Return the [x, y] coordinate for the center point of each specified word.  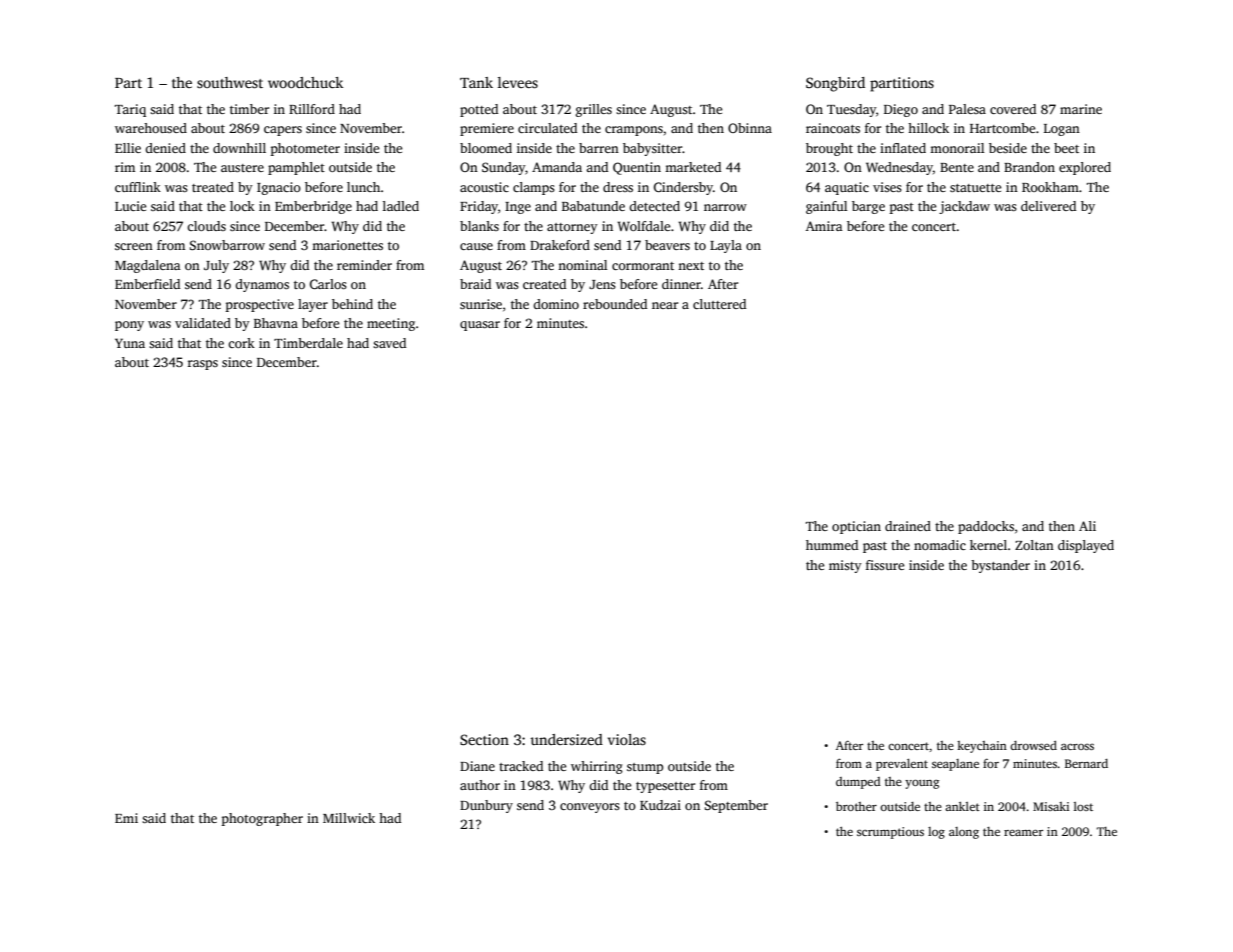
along [964, 833]
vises [887, 187]
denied [165, 148]
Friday [479, 207]
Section [484, 739]
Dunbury [486, 806]
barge [868, 207]
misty [845, 566]
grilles [594, 110]
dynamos [262, 285]
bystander [1000, 566]
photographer [262, 819]
